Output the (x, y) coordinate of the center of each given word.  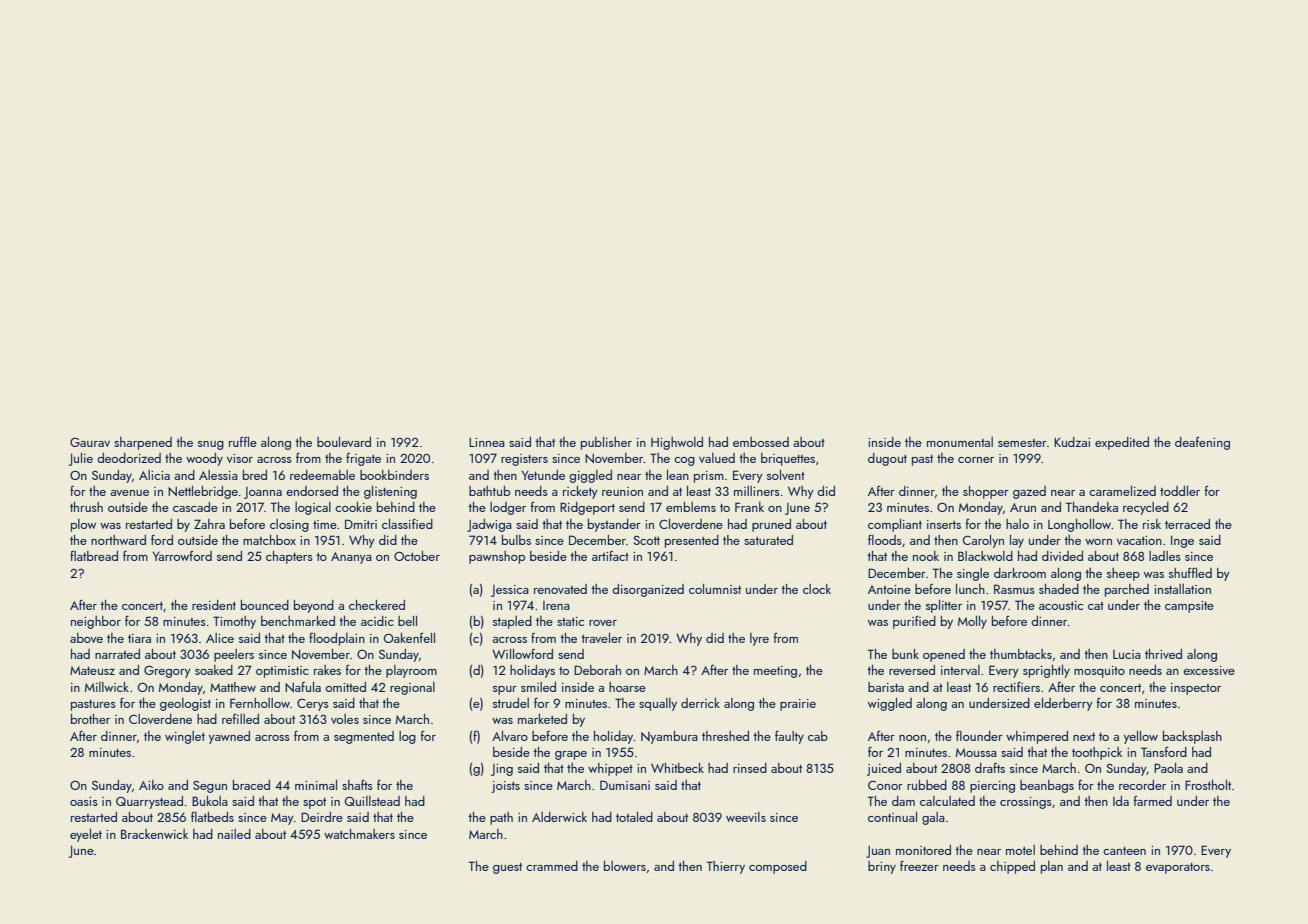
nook (926, 556)
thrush (86, 507)
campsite (1189, 607)
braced (251, 785)
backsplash (1192, 737)
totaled (634, 817)
